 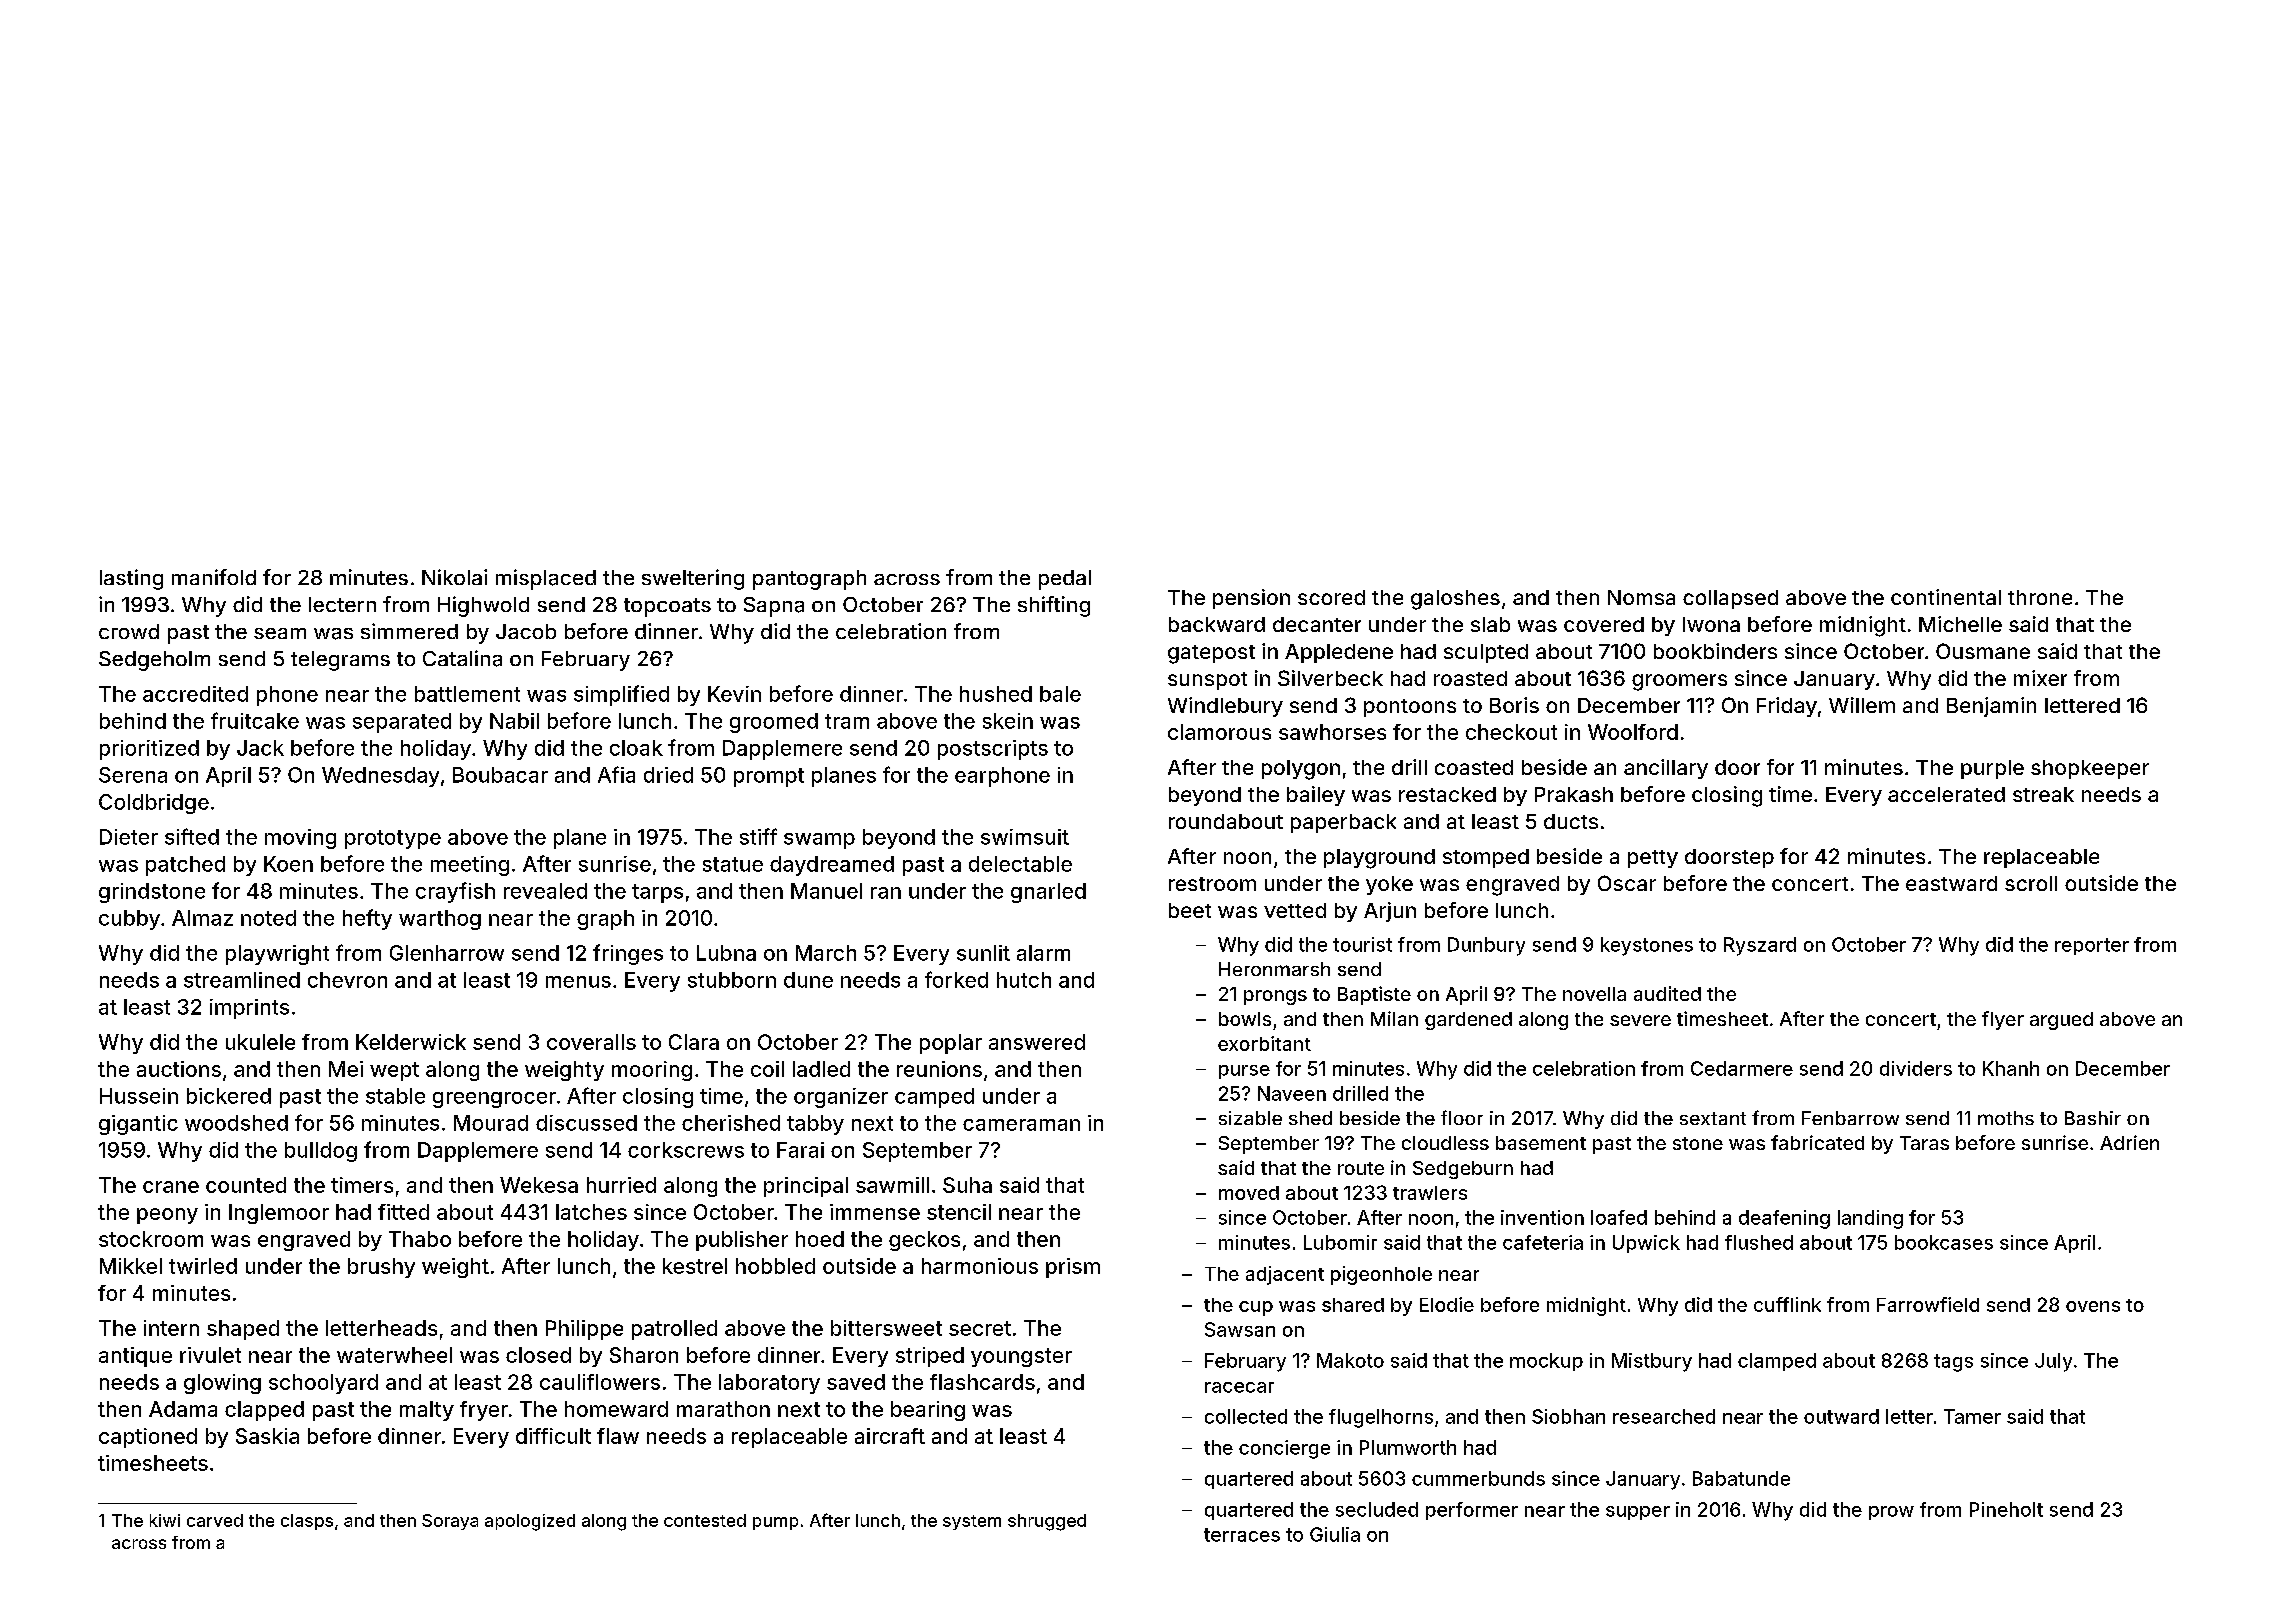 I want to click on prow, so click(x=1891, y=1513).
